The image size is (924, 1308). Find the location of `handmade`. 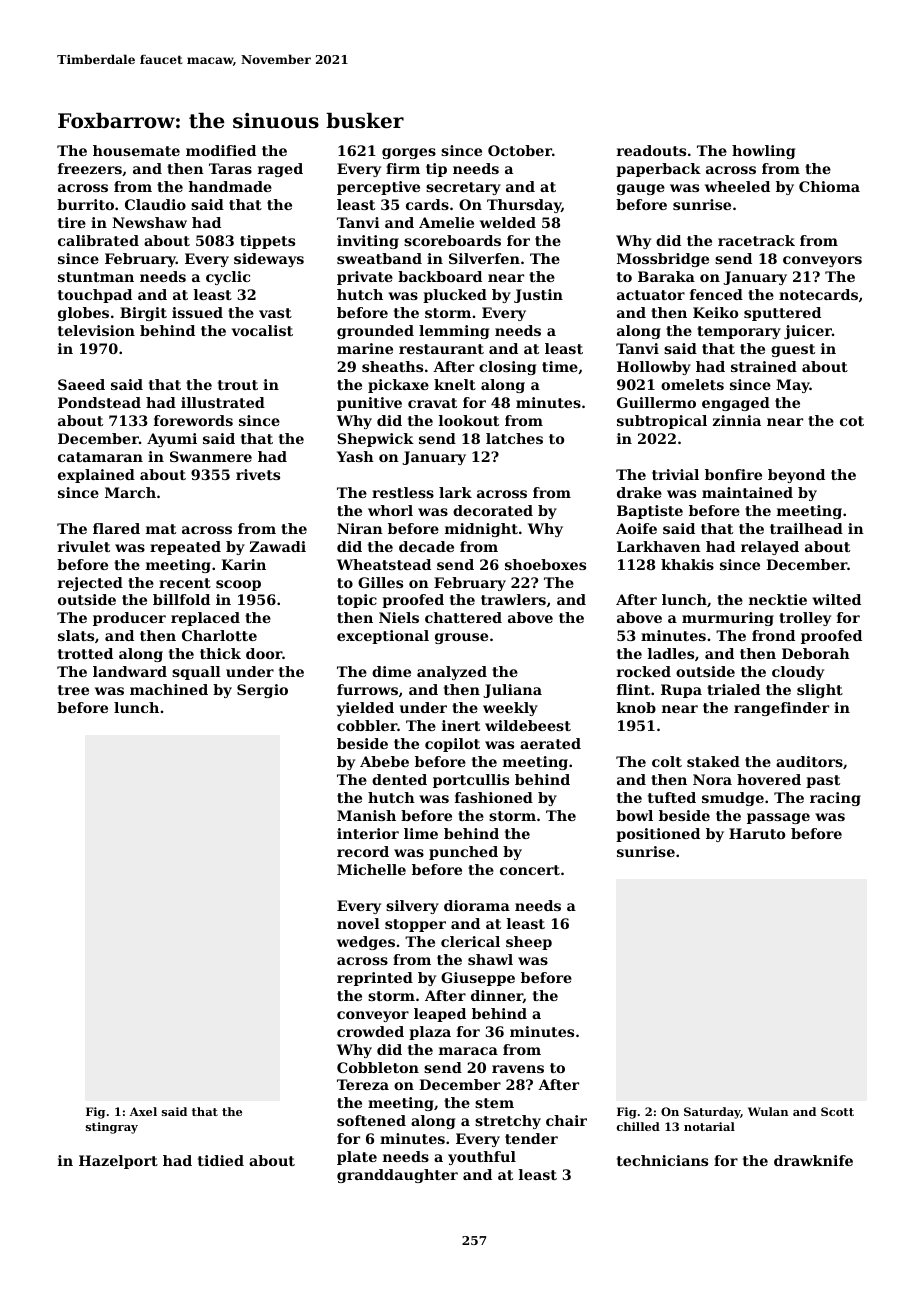

handmade is located at coordinates (230, 186).
